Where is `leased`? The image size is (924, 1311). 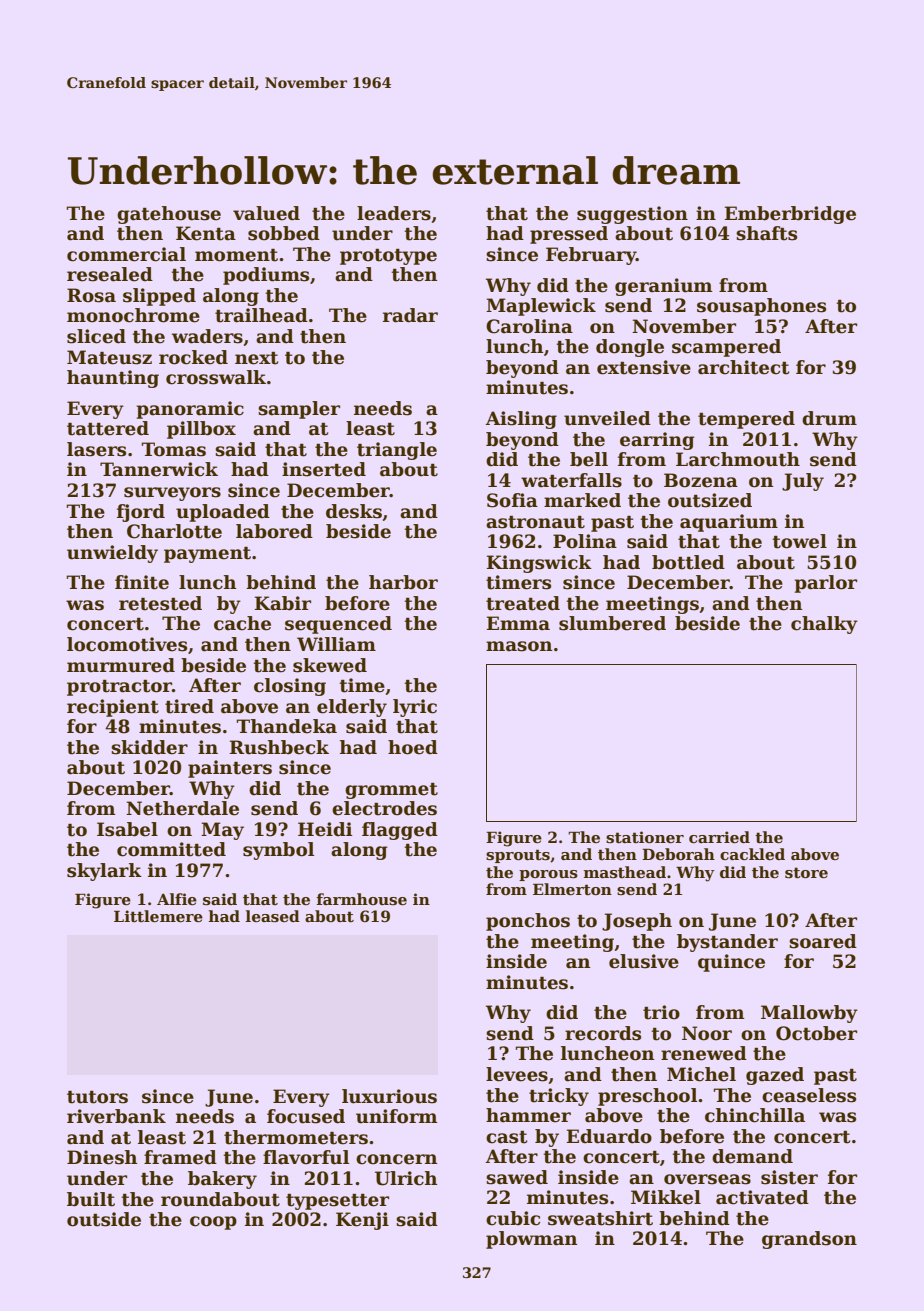
leased is located at coordinates (273, 916).
